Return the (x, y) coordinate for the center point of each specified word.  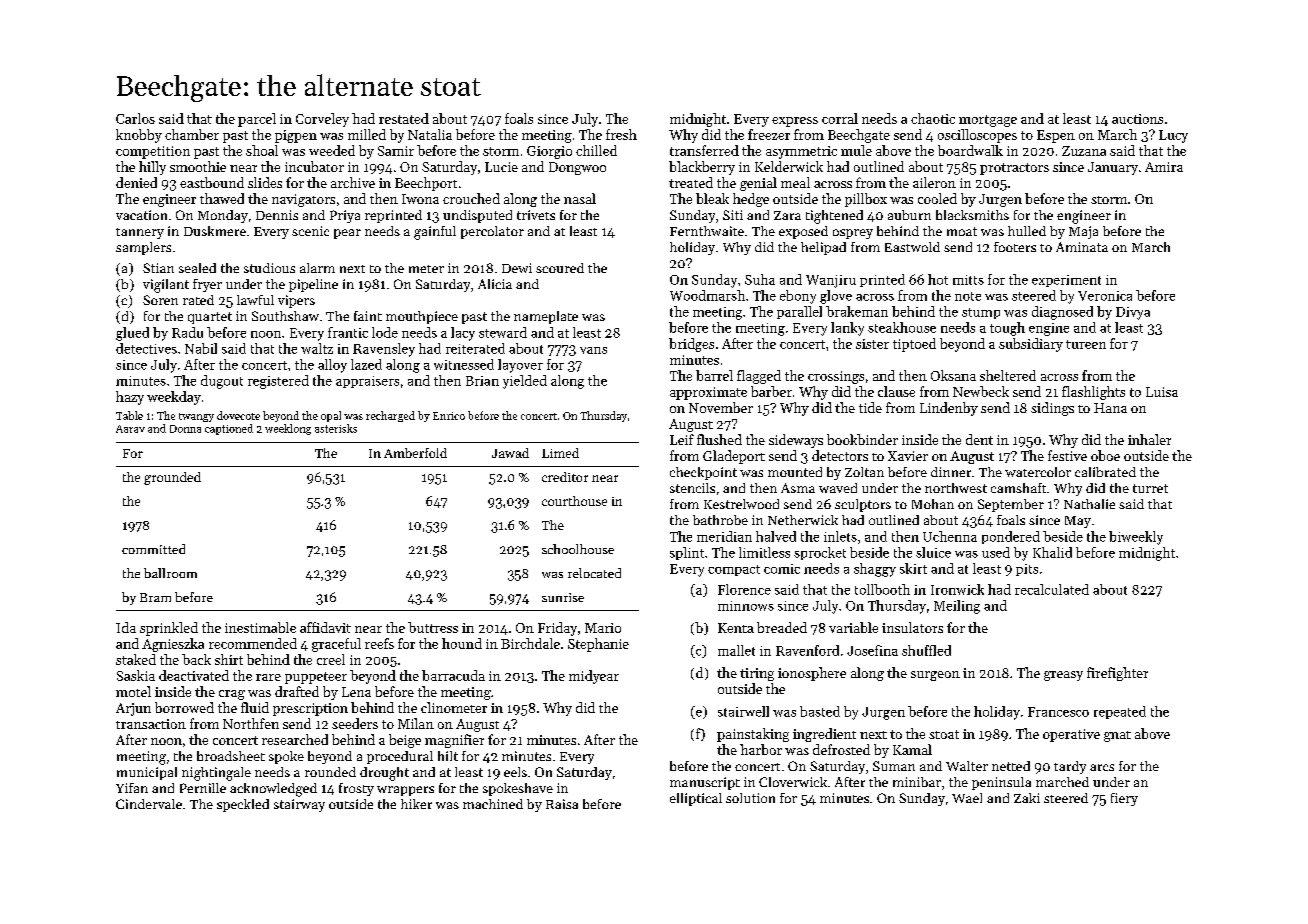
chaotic (933, 118)
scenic (310, 231)
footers (1015, 247)
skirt (913, 568)
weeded (332, 150)
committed (153, 549)
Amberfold (415, 453)
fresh (621, 134)
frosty (356, 789)
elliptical (696, 799)
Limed (560, 453)
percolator (492, 232)
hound (462, 643)
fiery (1124, 799)
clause (896, 391)
